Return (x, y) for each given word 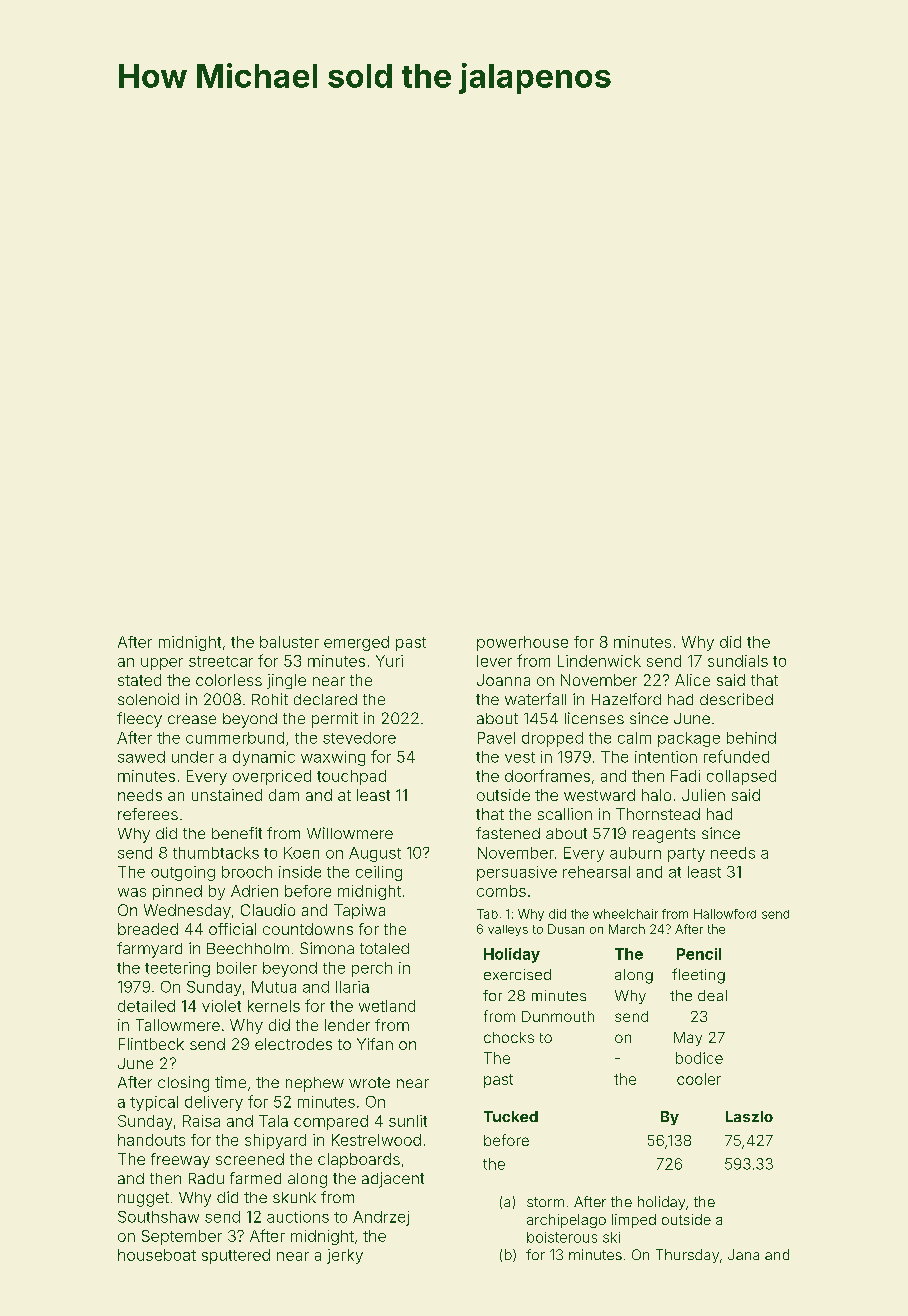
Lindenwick (599, 661)
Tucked (511, 1116)
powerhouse (522, 643)
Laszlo (749, 1116)
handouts (151, 1140)
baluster (289, 642)
